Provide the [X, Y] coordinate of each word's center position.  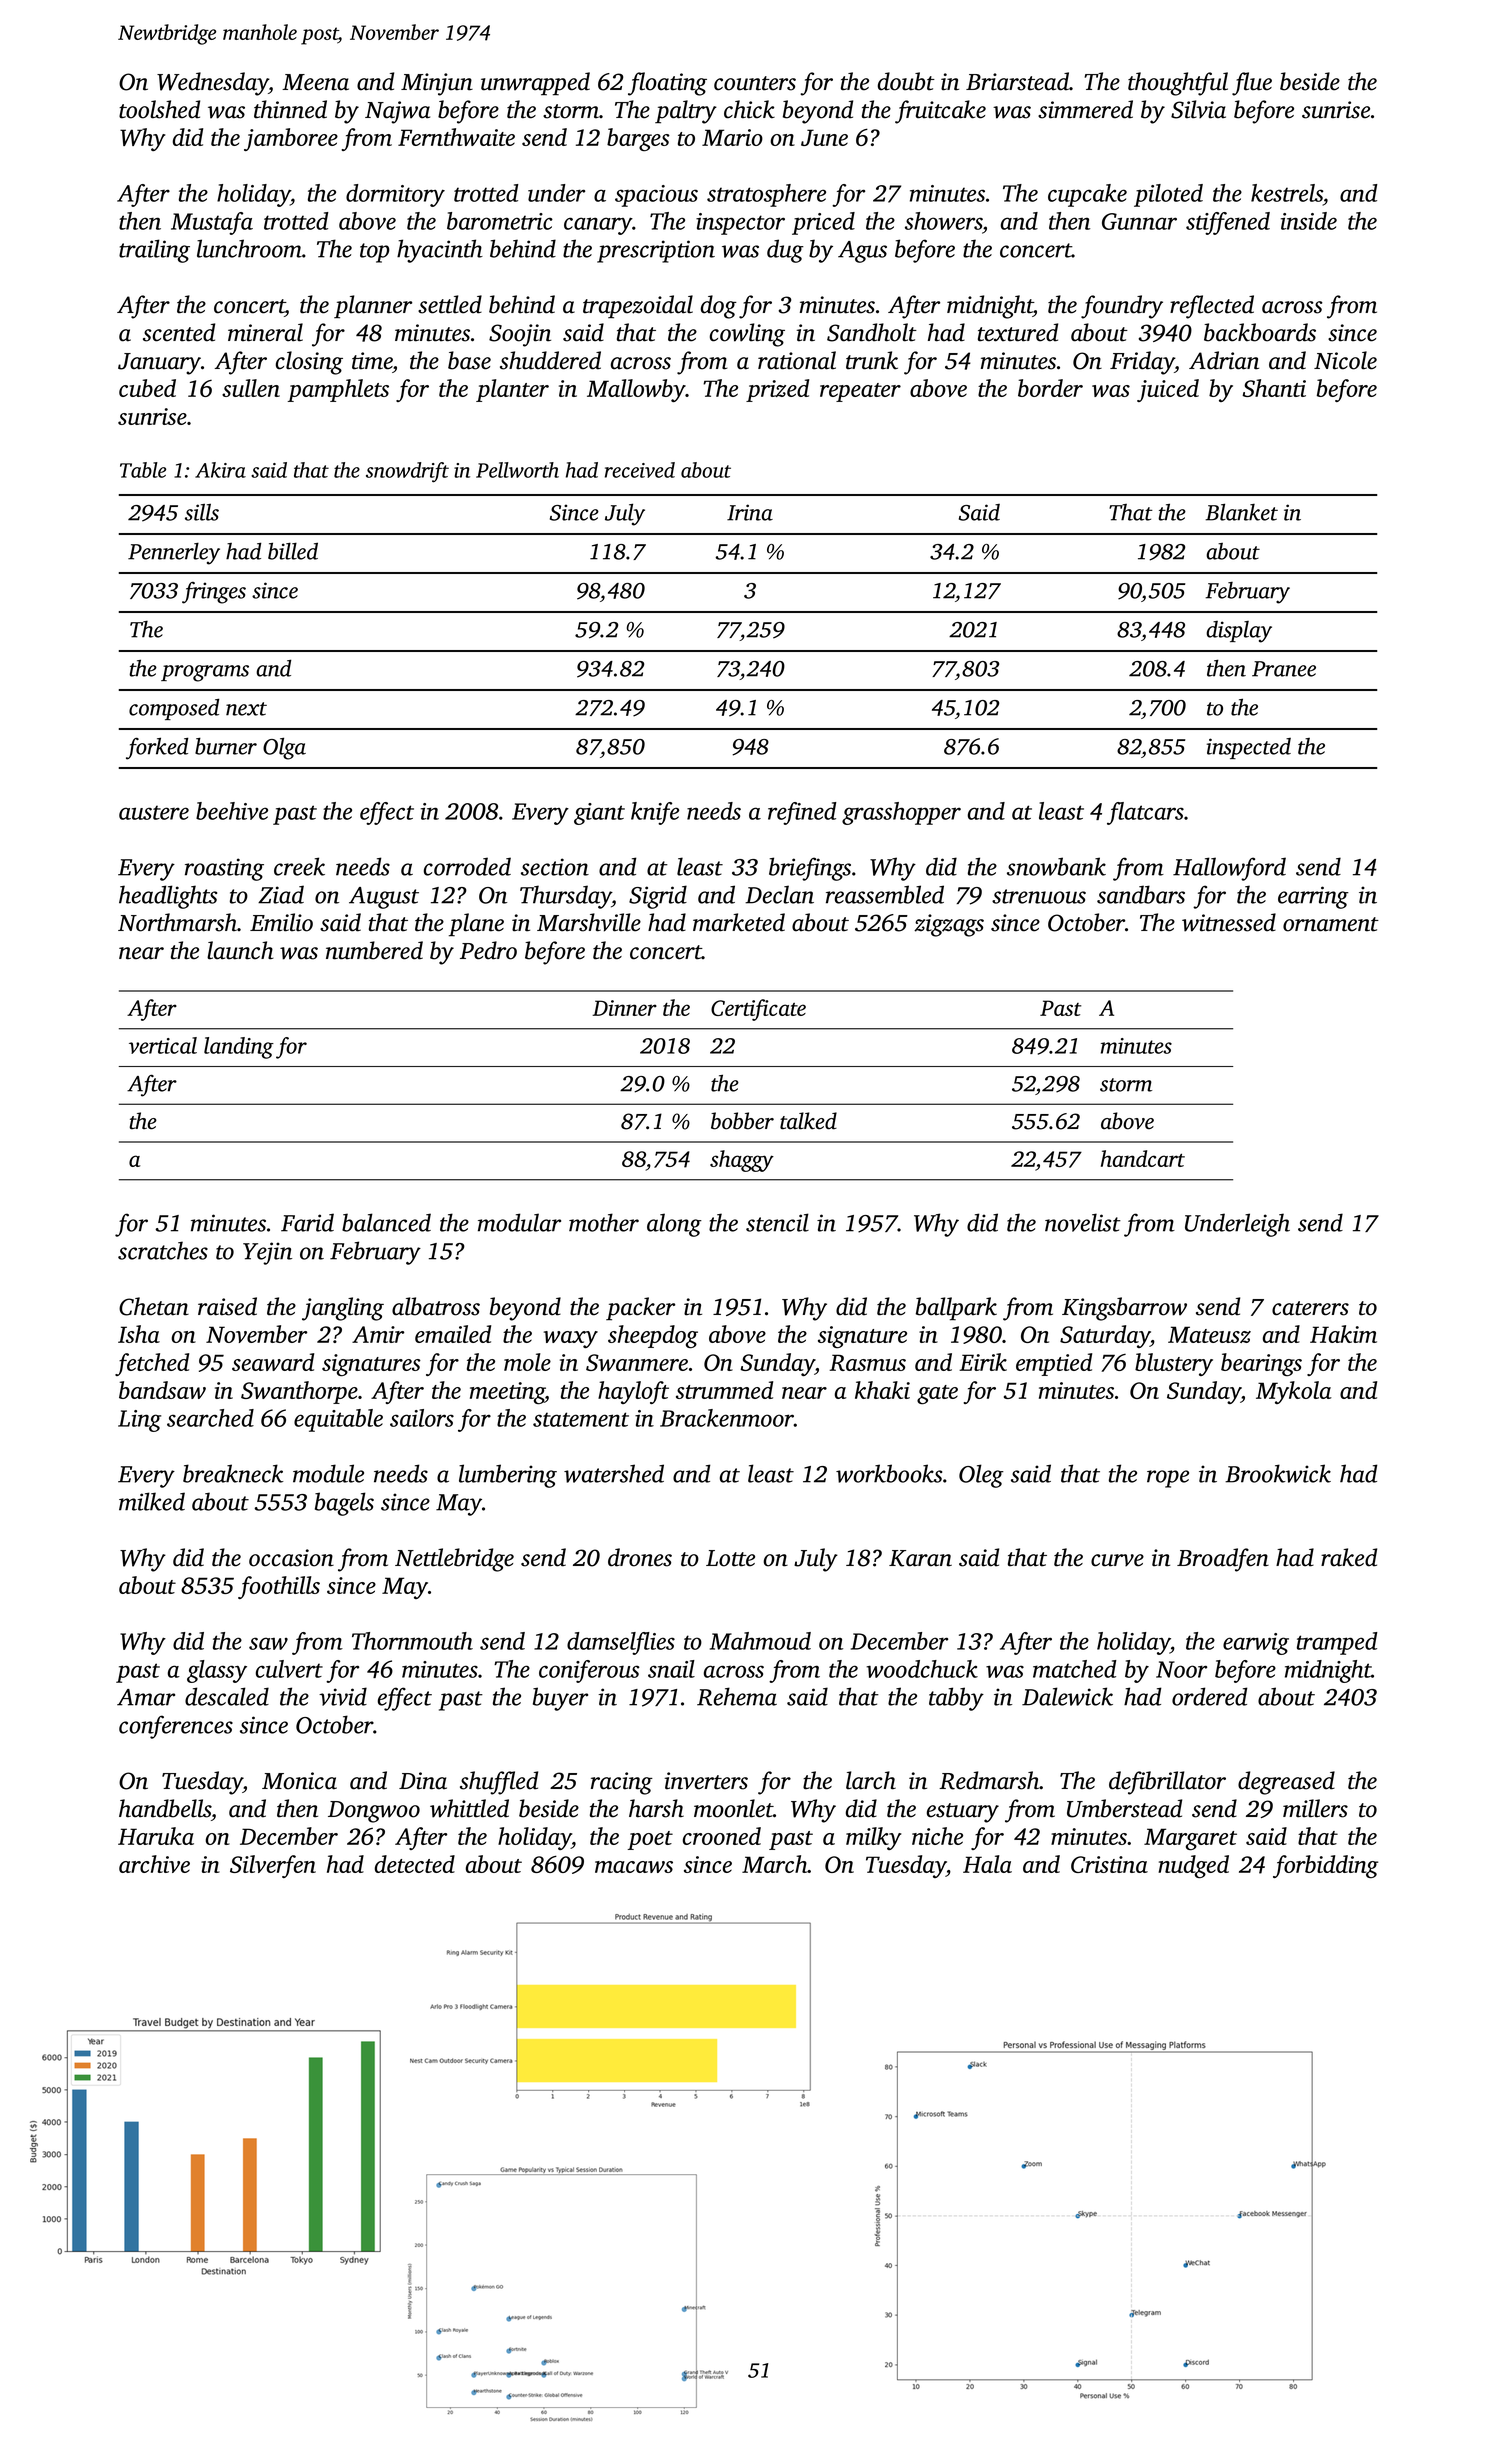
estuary [963, 1813]
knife [655, 813]
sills [202, 512]
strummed [724, 1390]
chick [749, 109]
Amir [378, 1334]
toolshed [159, 109]
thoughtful [1178, 84]
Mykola [1294, 1392]
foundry [1122, 307]
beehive [232, 811]
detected [415, 1864]
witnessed [1229, 922]
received [640, 470]
